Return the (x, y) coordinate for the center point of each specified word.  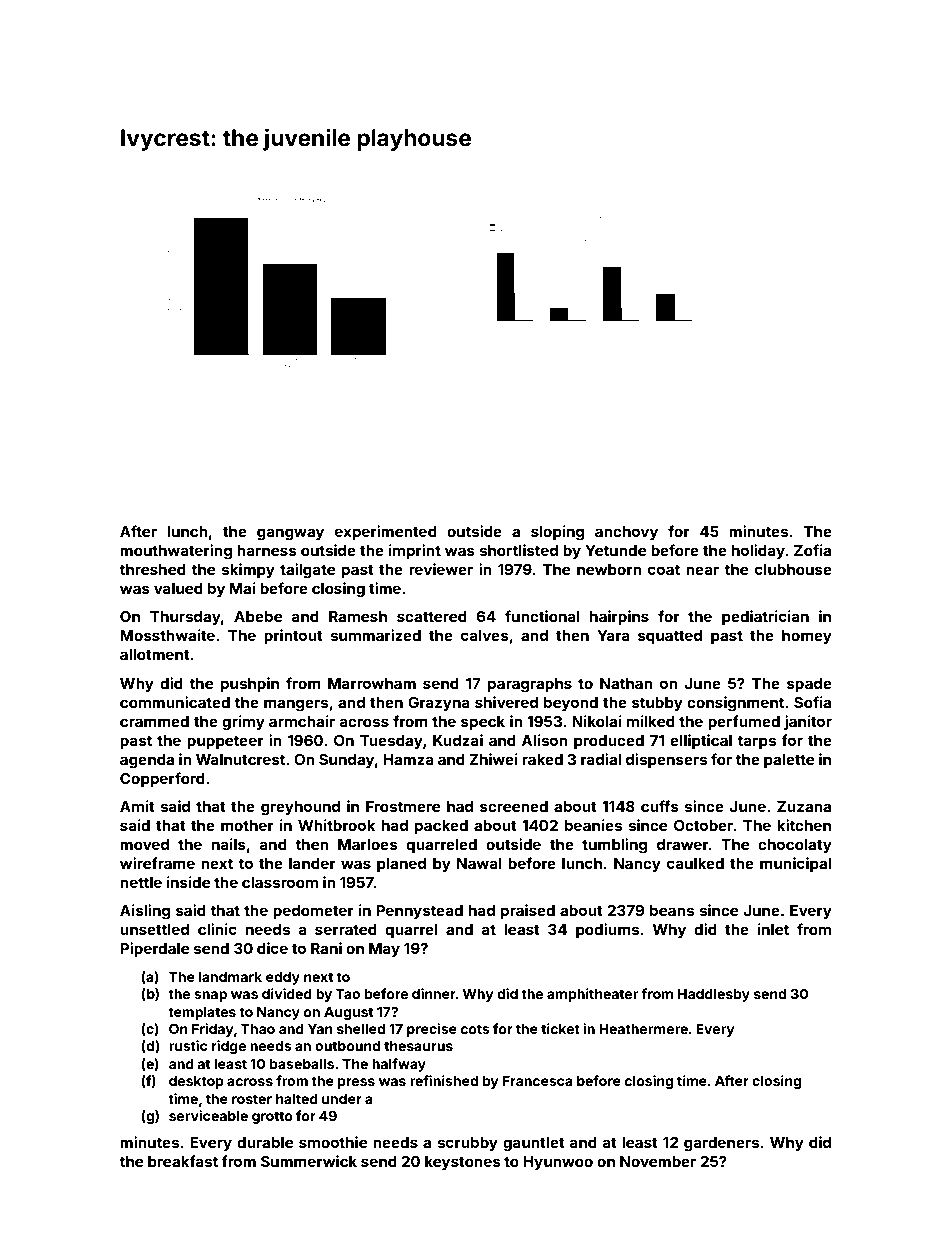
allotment (155, 654)
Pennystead (419, 912)
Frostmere (403, 806)
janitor (808, 722)
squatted (670, 637)
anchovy (626, 533)
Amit (137, 806)
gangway (290, 534)
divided (287, 993)
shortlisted (518, 550)
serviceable (208, 1115)
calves (485, 635)
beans (672, 910)
